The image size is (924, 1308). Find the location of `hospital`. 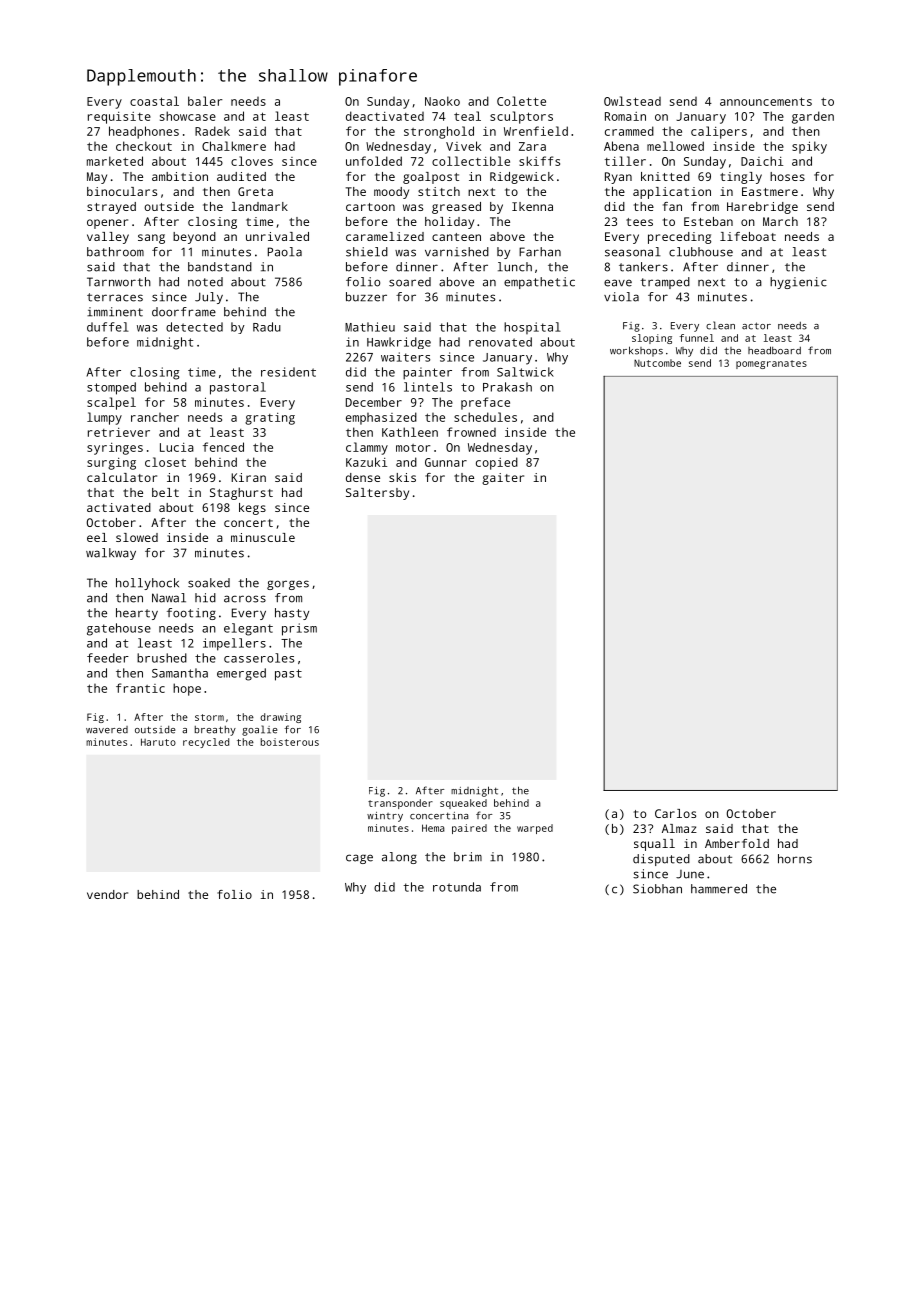

hospital is located at coordinates (532, 328).
